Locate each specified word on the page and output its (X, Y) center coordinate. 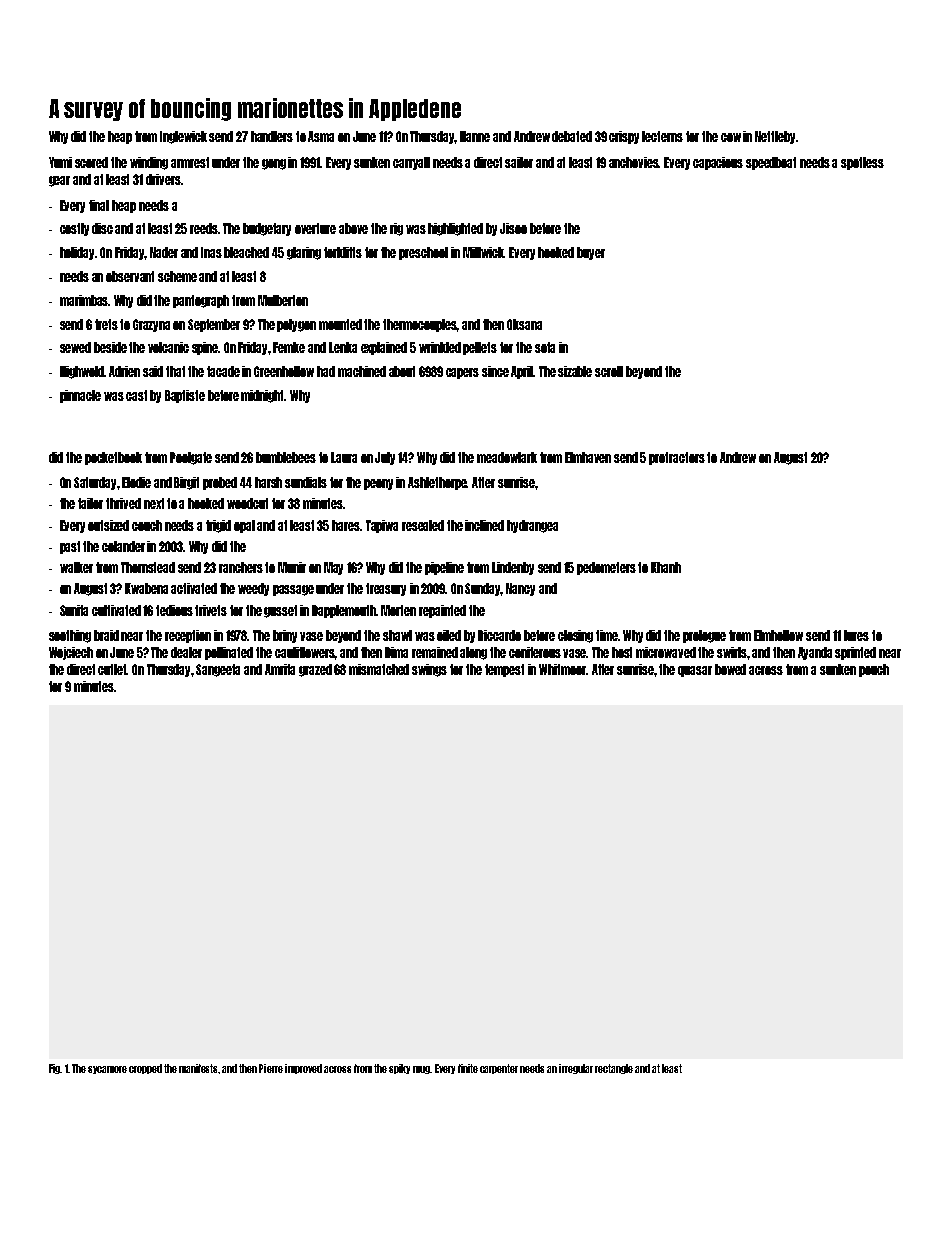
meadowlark (507, 457)
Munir (292, 567)
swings (429, 670)
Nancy (520, 589)
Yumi (60, 162)
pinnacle (80, 396)
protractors (677, 458)
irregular (576, 1069)
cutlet (112, 669)
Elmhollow (778, 635)
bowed (730, 669)
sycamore (107, 1070)
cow (731, 137)
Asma (321, 136)
